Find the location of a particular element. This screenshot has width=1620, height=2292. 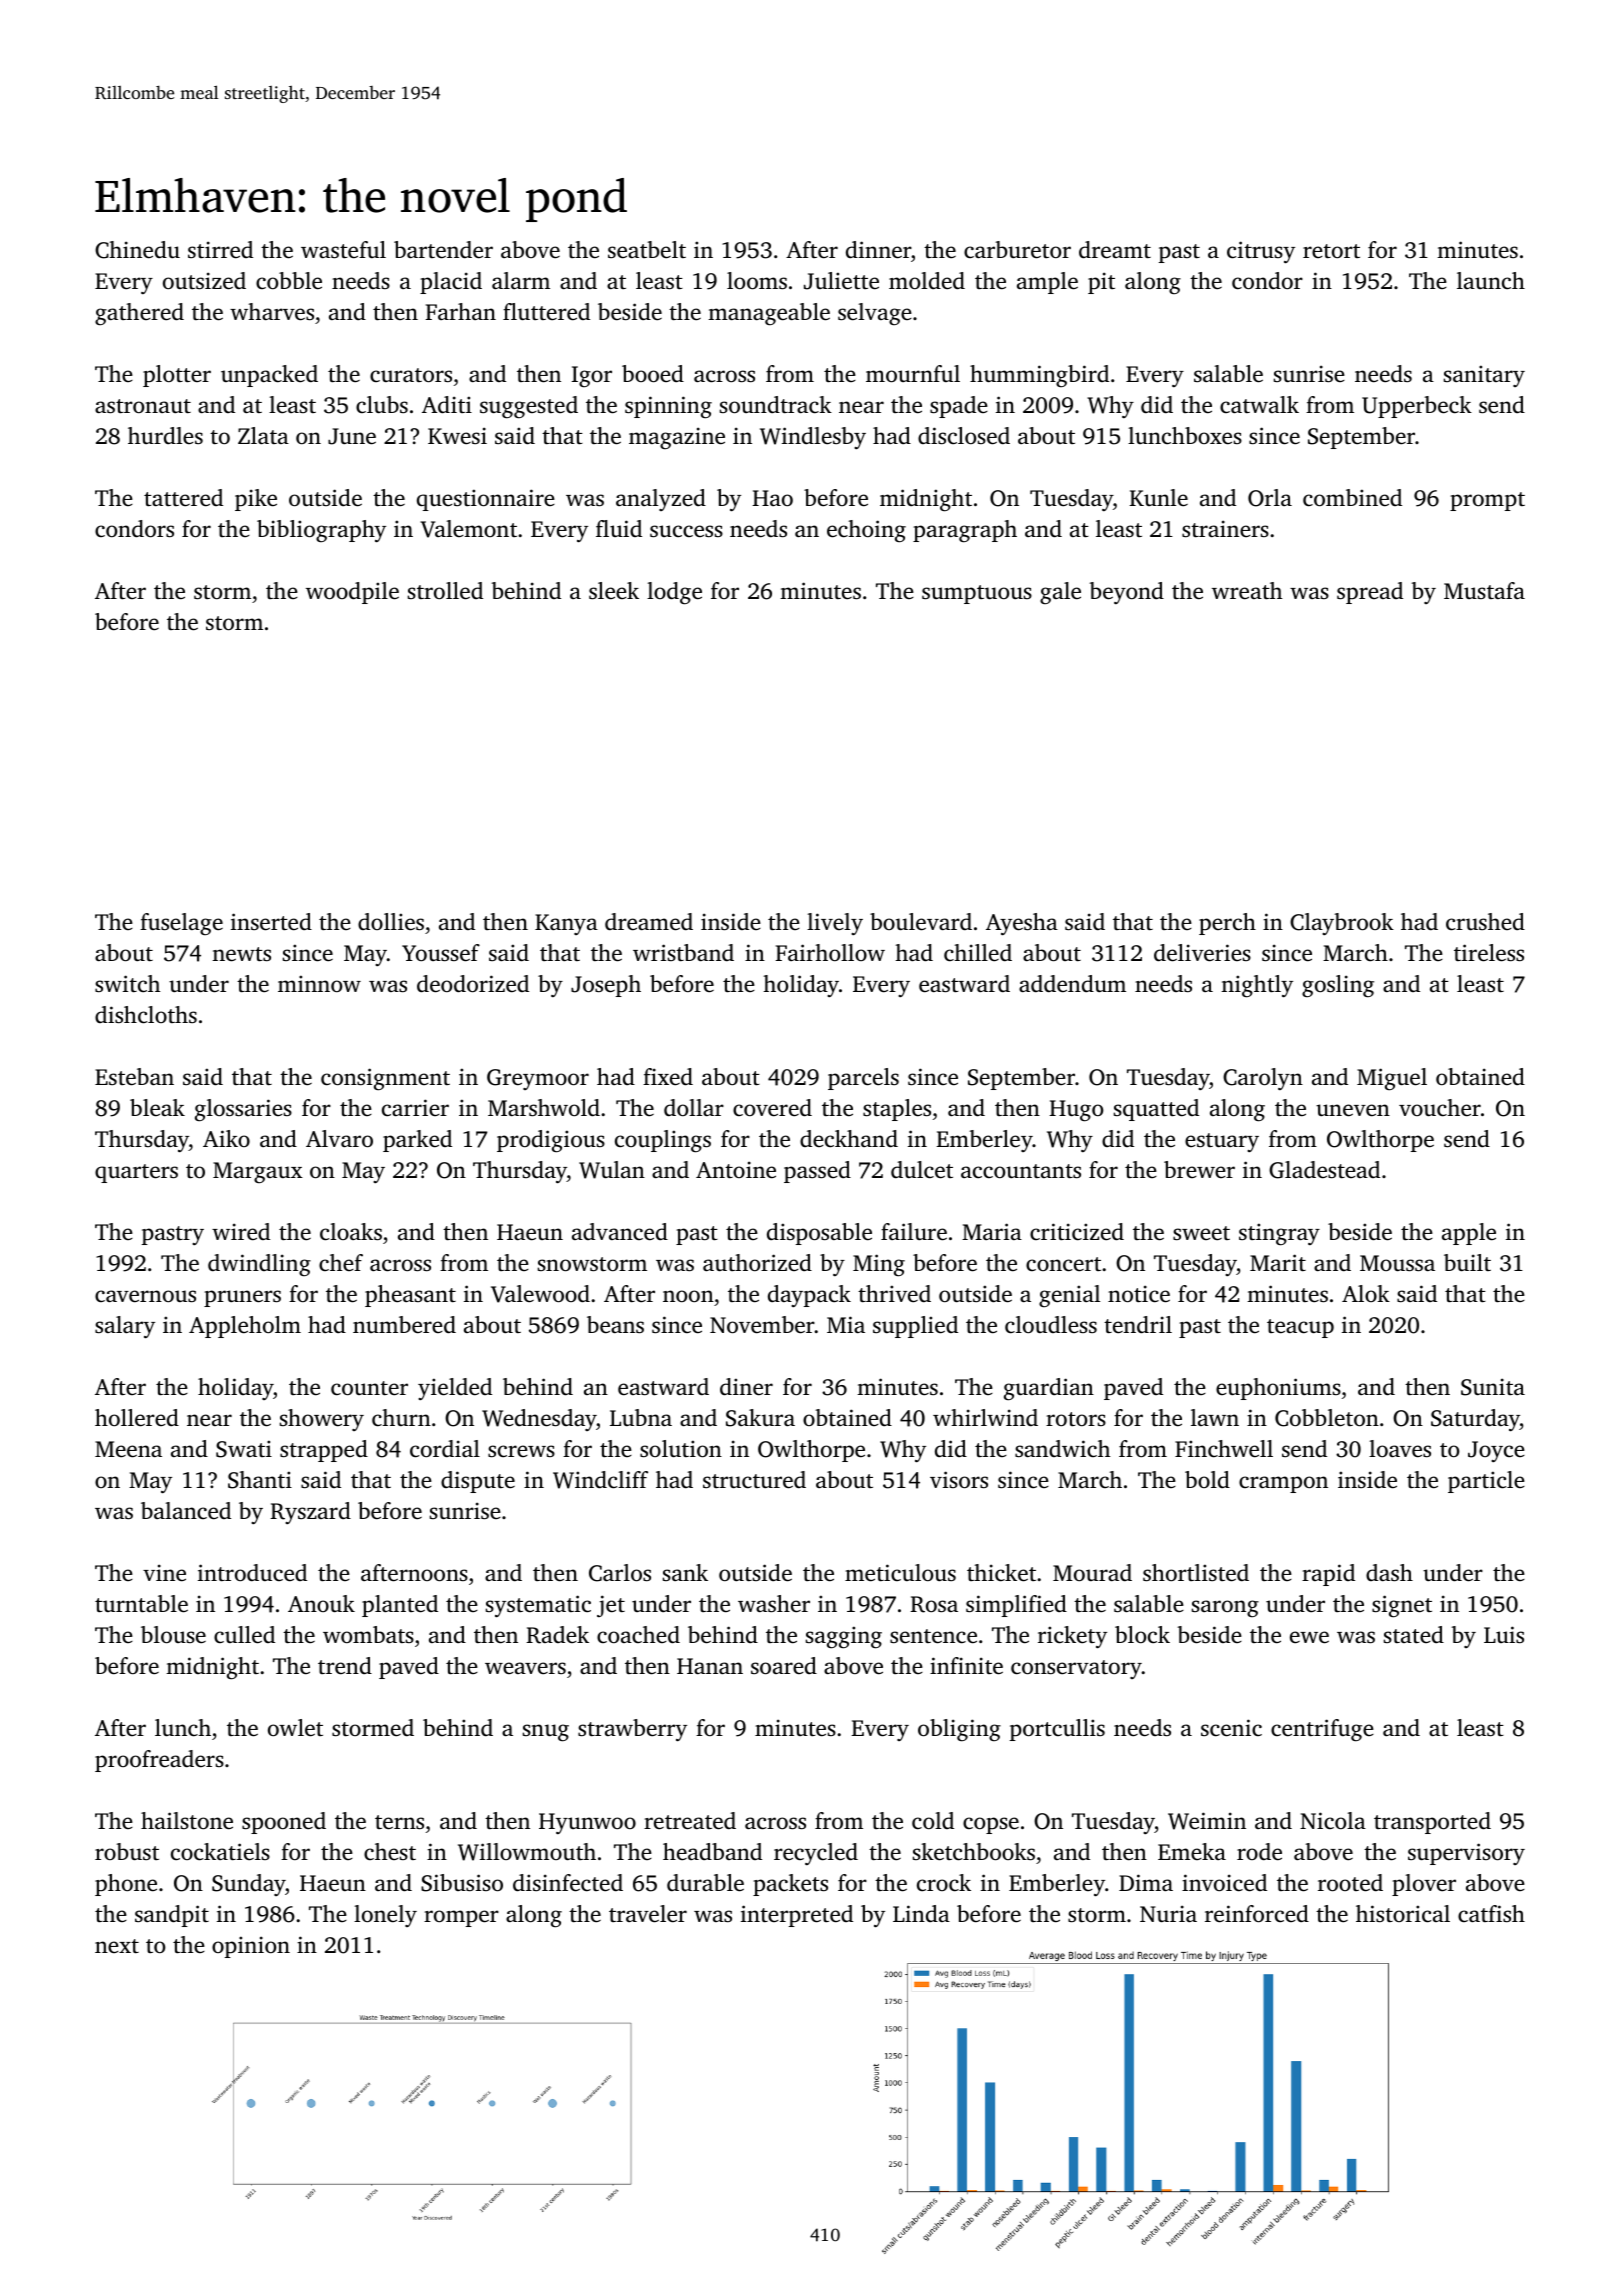

owlet is located at coordinates (295, 1728).
